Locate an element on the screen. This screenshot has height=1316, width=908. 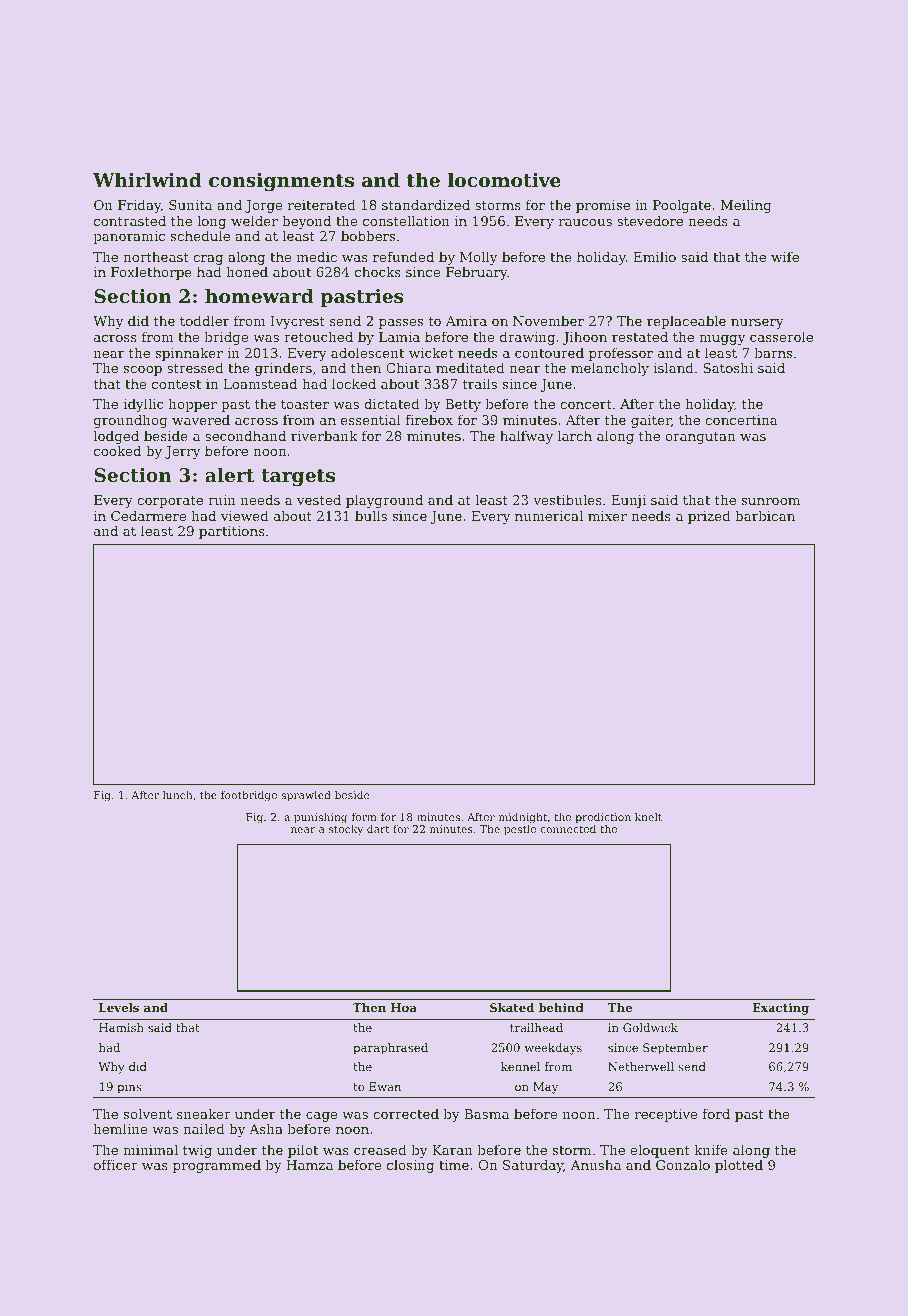
Hamish is located at coordinates (121, 1027).
